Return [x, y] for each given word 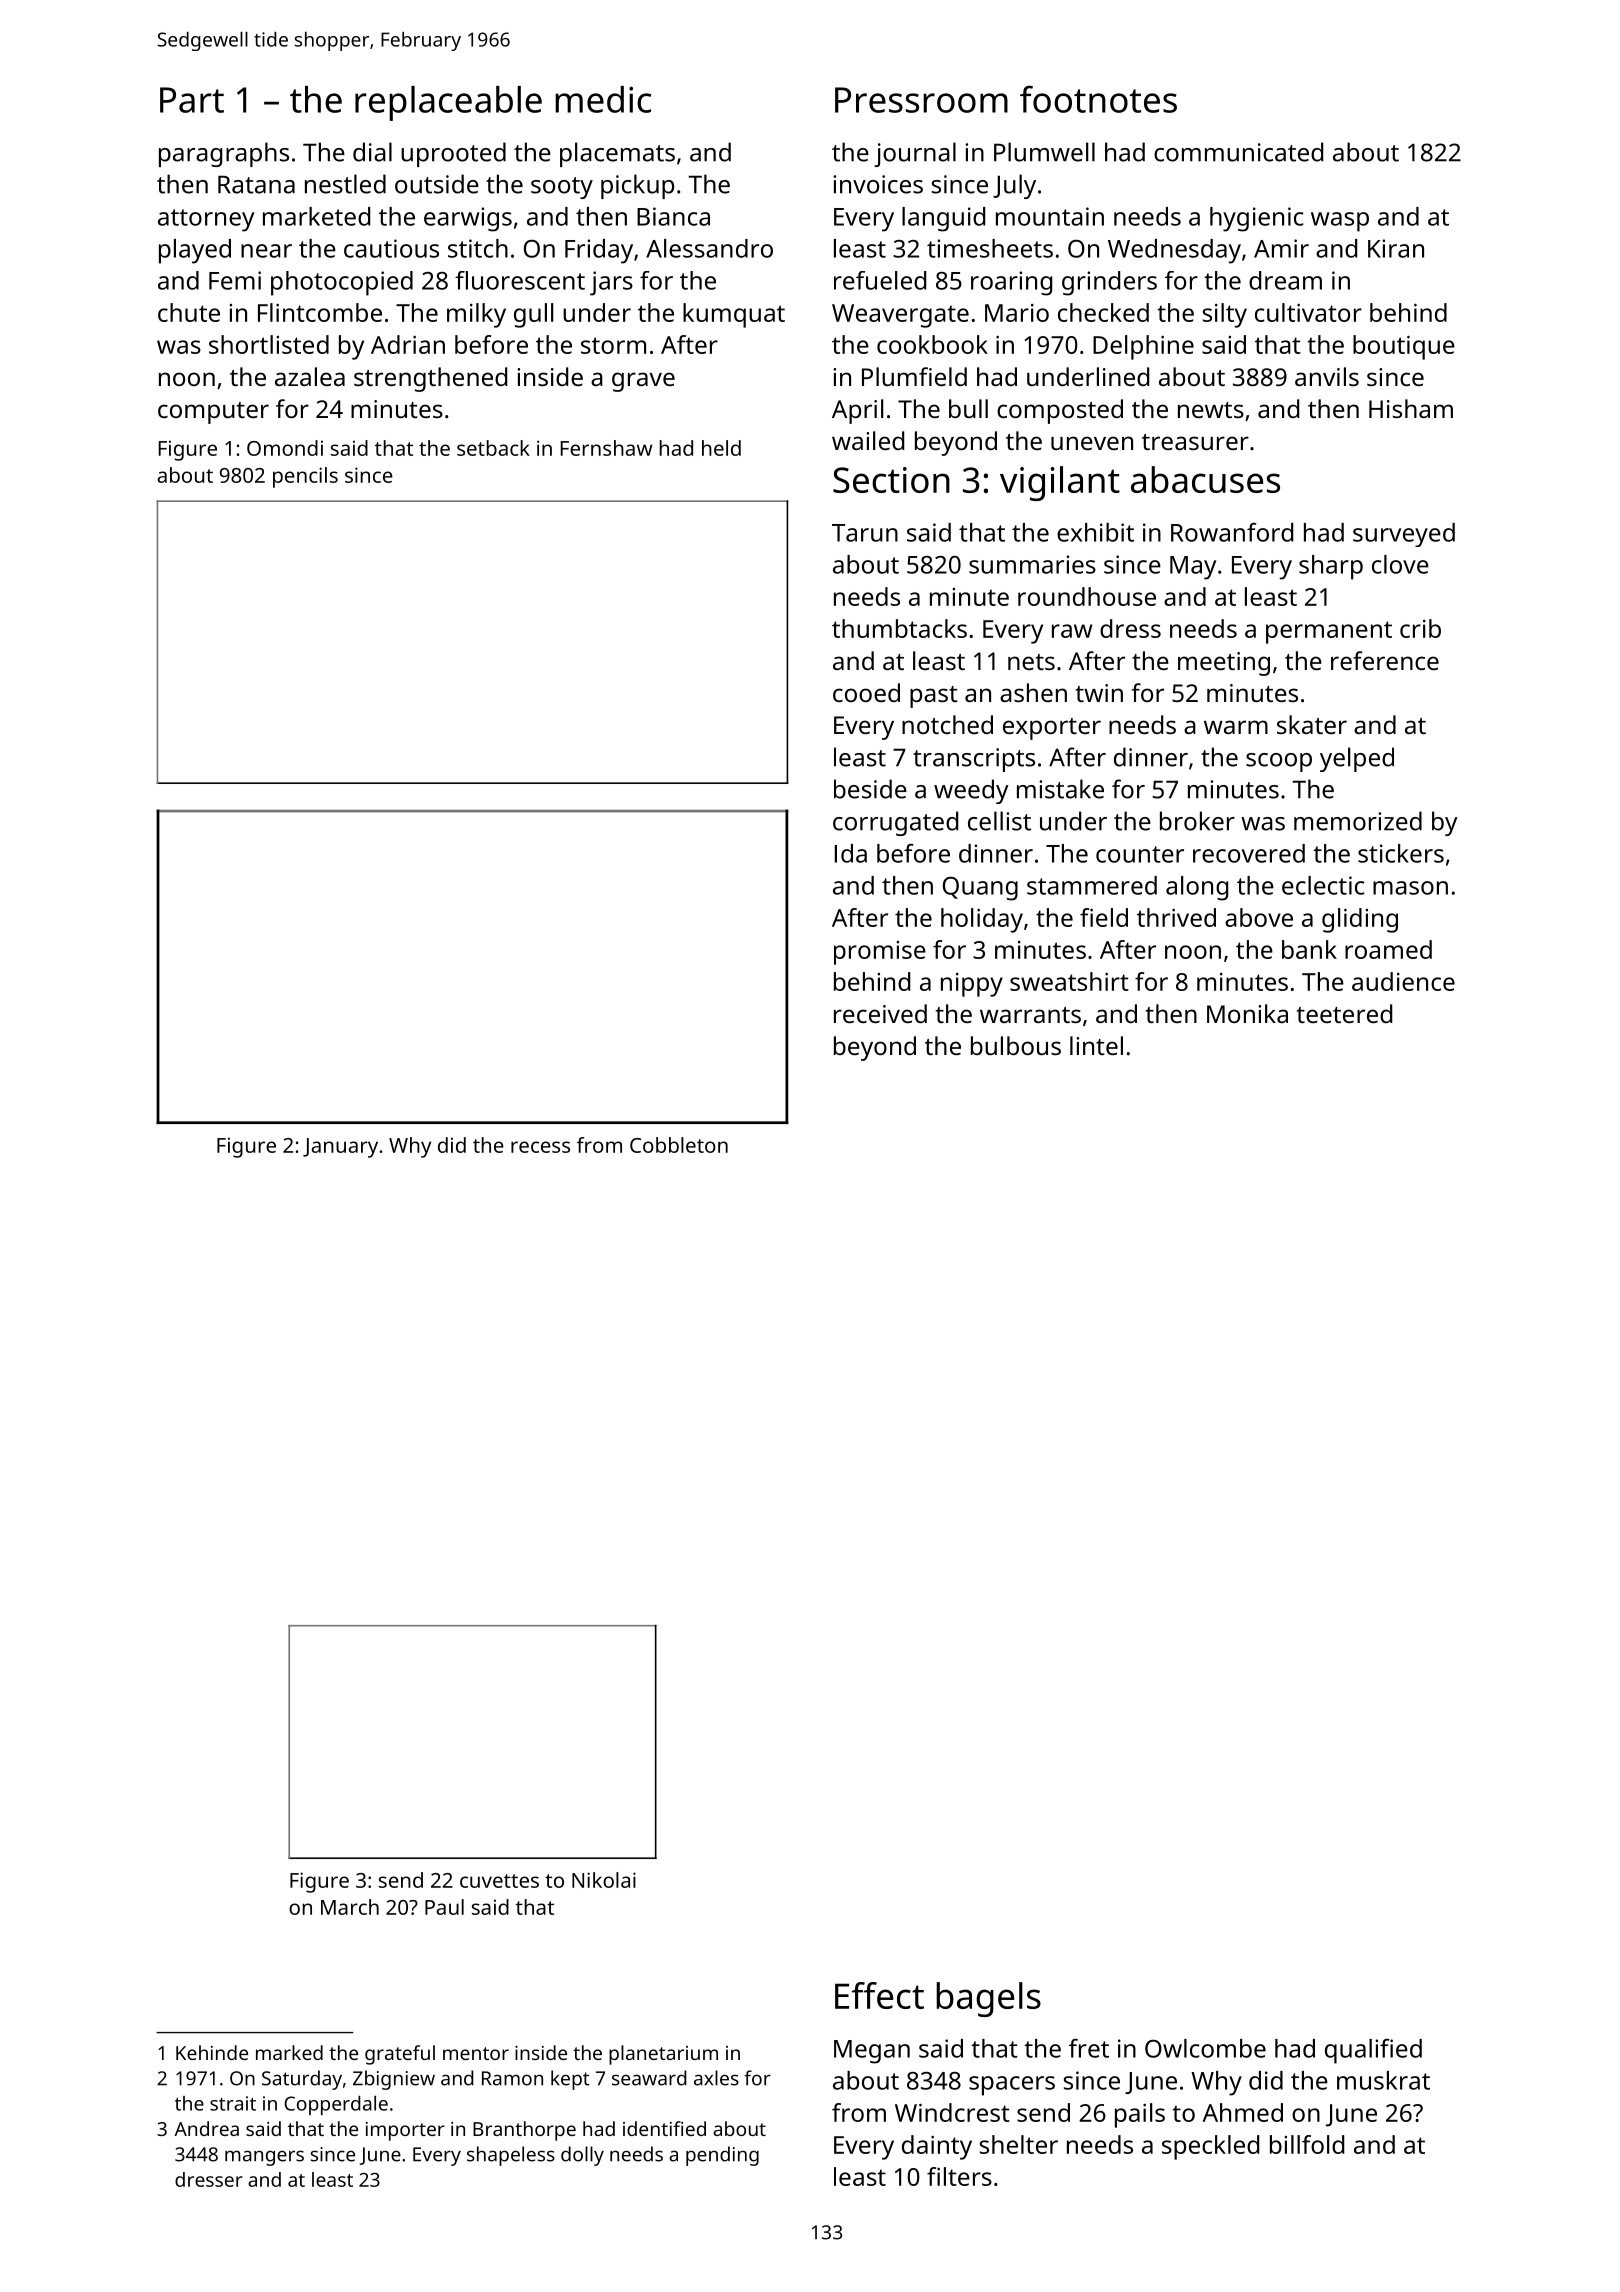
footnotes [1098, 99]
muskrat [1383, 2080]
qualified [1373, 2051]
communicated [1238, 152]
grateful [400, 2055]
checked [1103, 312]
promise [880, 953]
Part [192, 100]
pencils [305, 477]
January [340, 1148]
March [350, 1907]
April [857, 411]
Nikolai [604, 1880]
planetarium [663, 2055]
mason [1410, 888]
